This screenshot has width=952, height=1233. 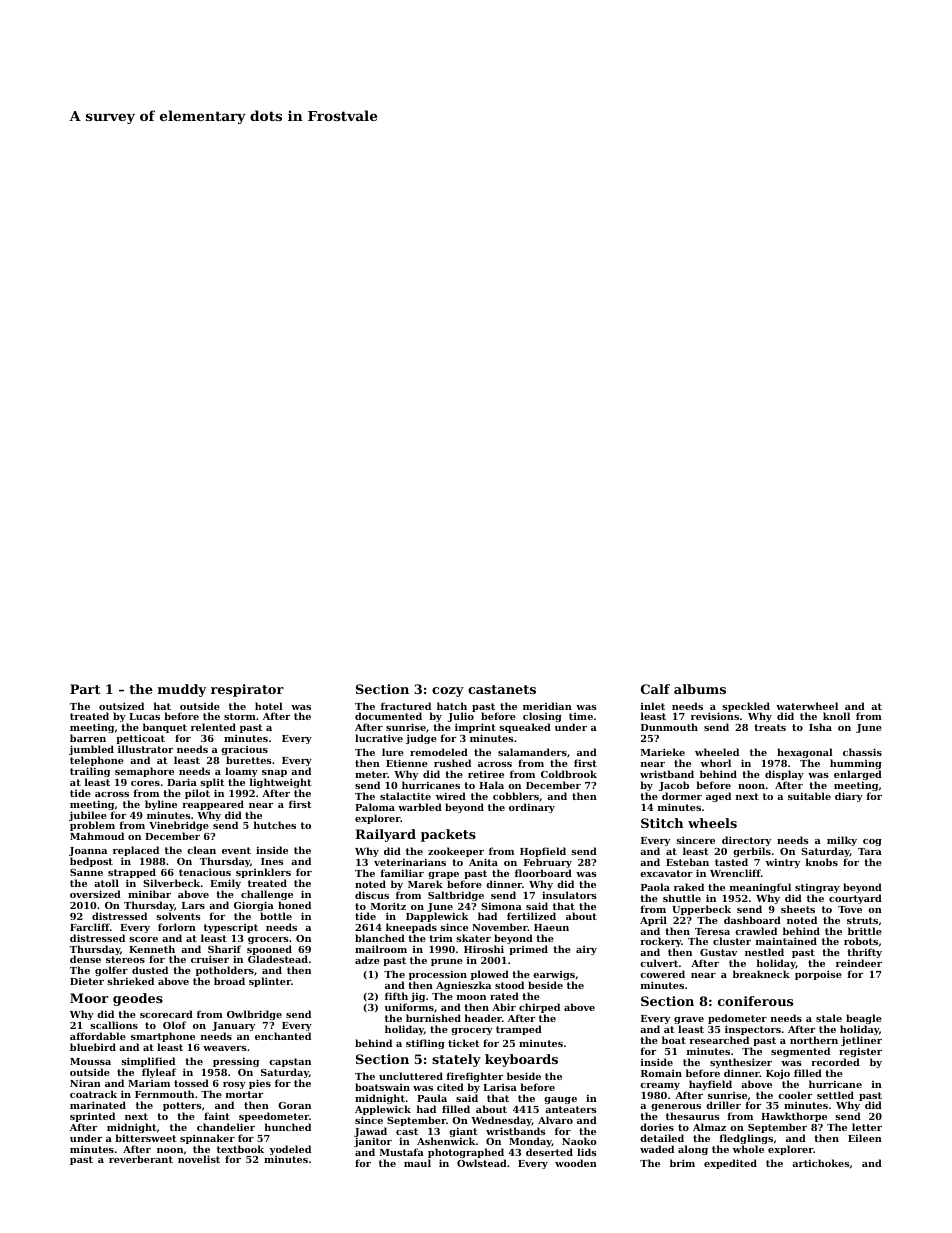 What do you see at coordinates (516, 796) in the screenshot?
I see `cobblers` at bounding box center [516, 796].
